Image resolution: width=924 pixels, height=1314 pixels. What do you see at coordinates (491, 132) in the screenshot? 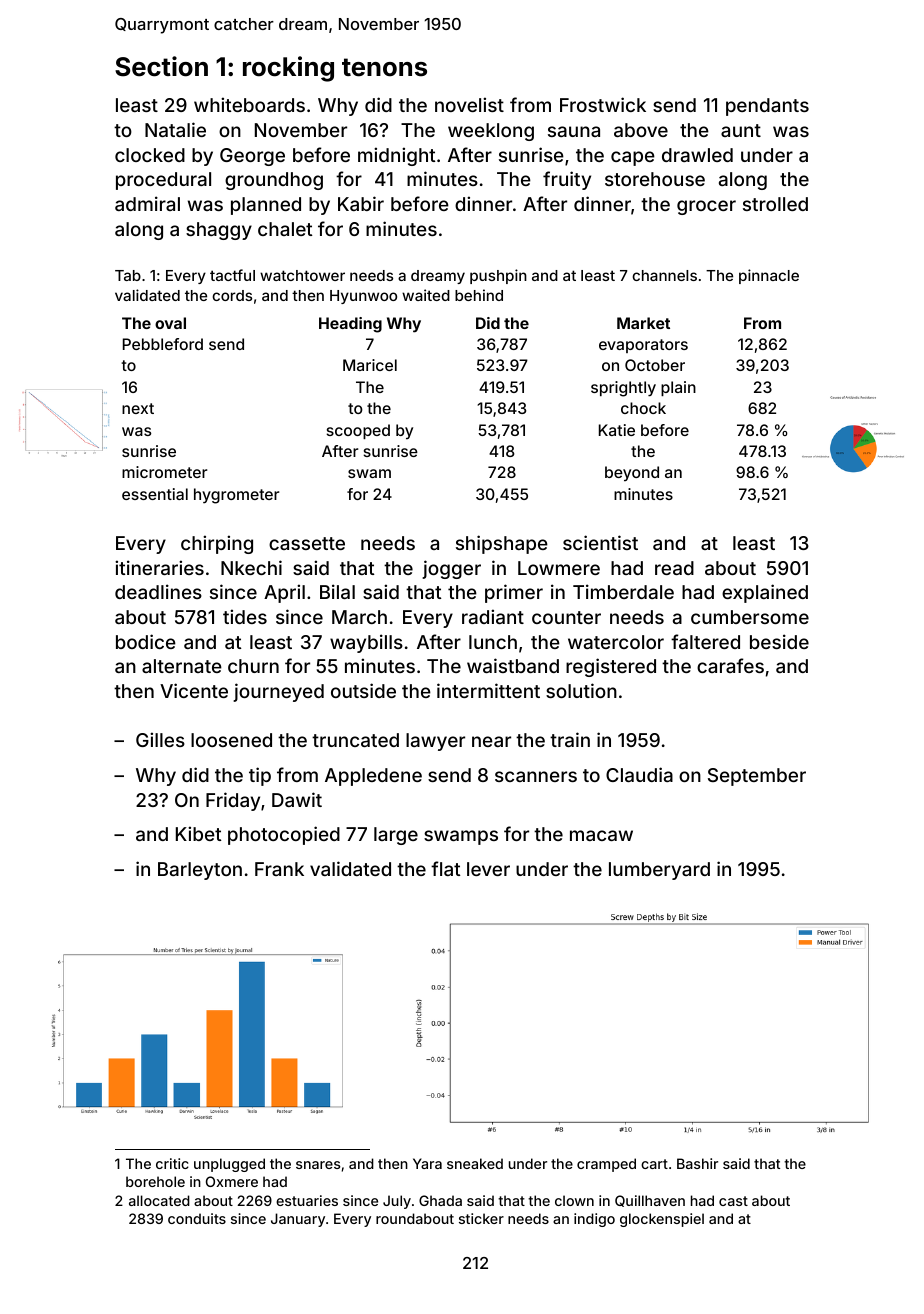
I see `weeklong` at bounding box center [491, 132].
